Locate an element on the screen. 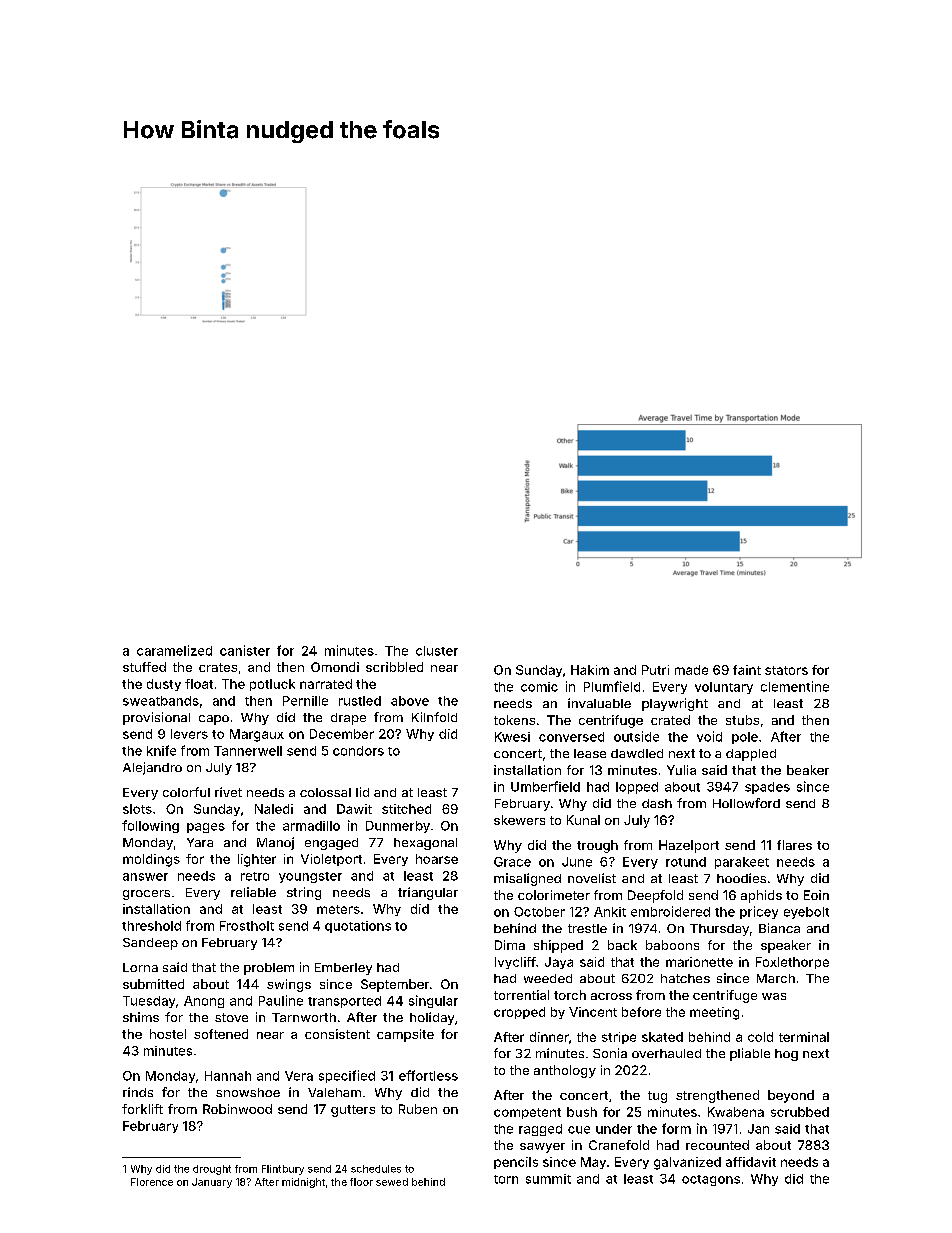 The width and height of the screenshot is (952, 1233). effortless is located at coordinates (428, 1075).
